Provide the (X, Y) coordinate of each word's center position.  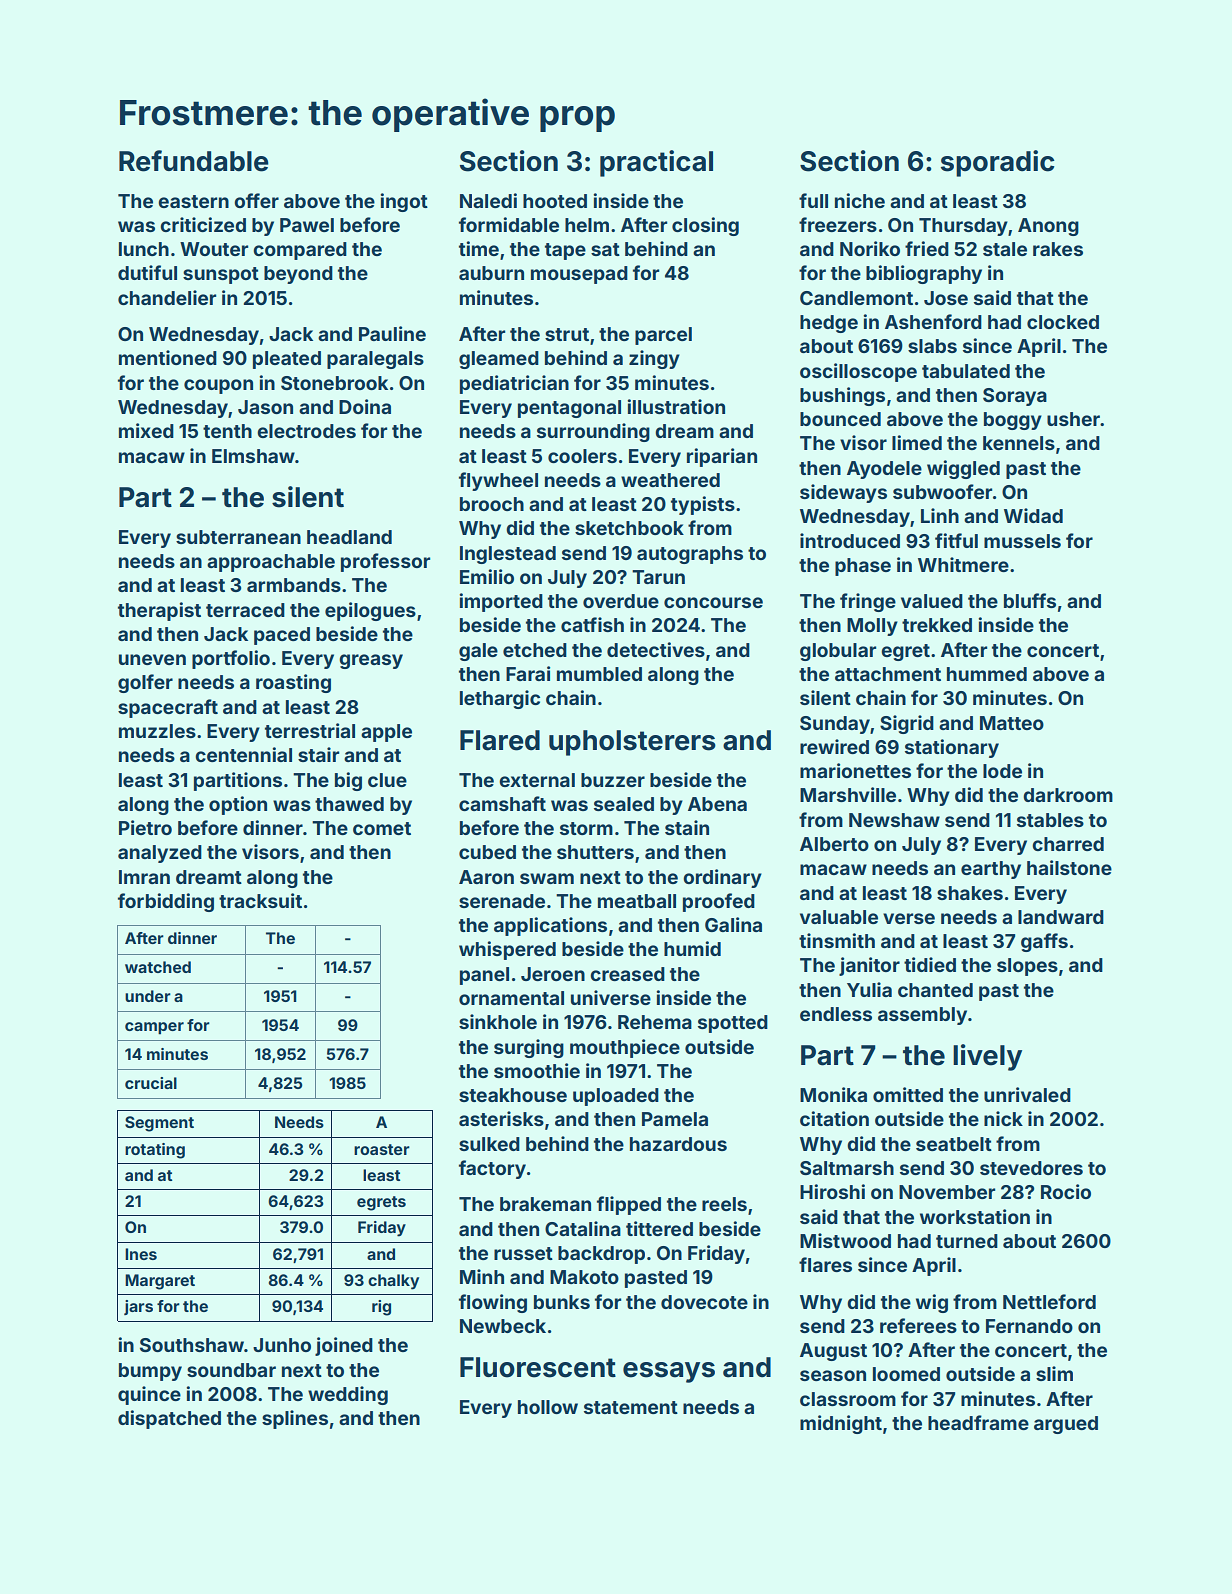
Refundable (194, 161)
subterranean (238, 537)
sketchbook (629, 528)
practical (656, 163)
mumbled (599, 674)
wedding (348, 1395)
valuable (839, 917)
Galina (733, 924)
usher (1073, 419)
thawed (349, 804)
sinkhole (498, 1021)
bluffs (1030, 600)
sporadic (998, 163)
